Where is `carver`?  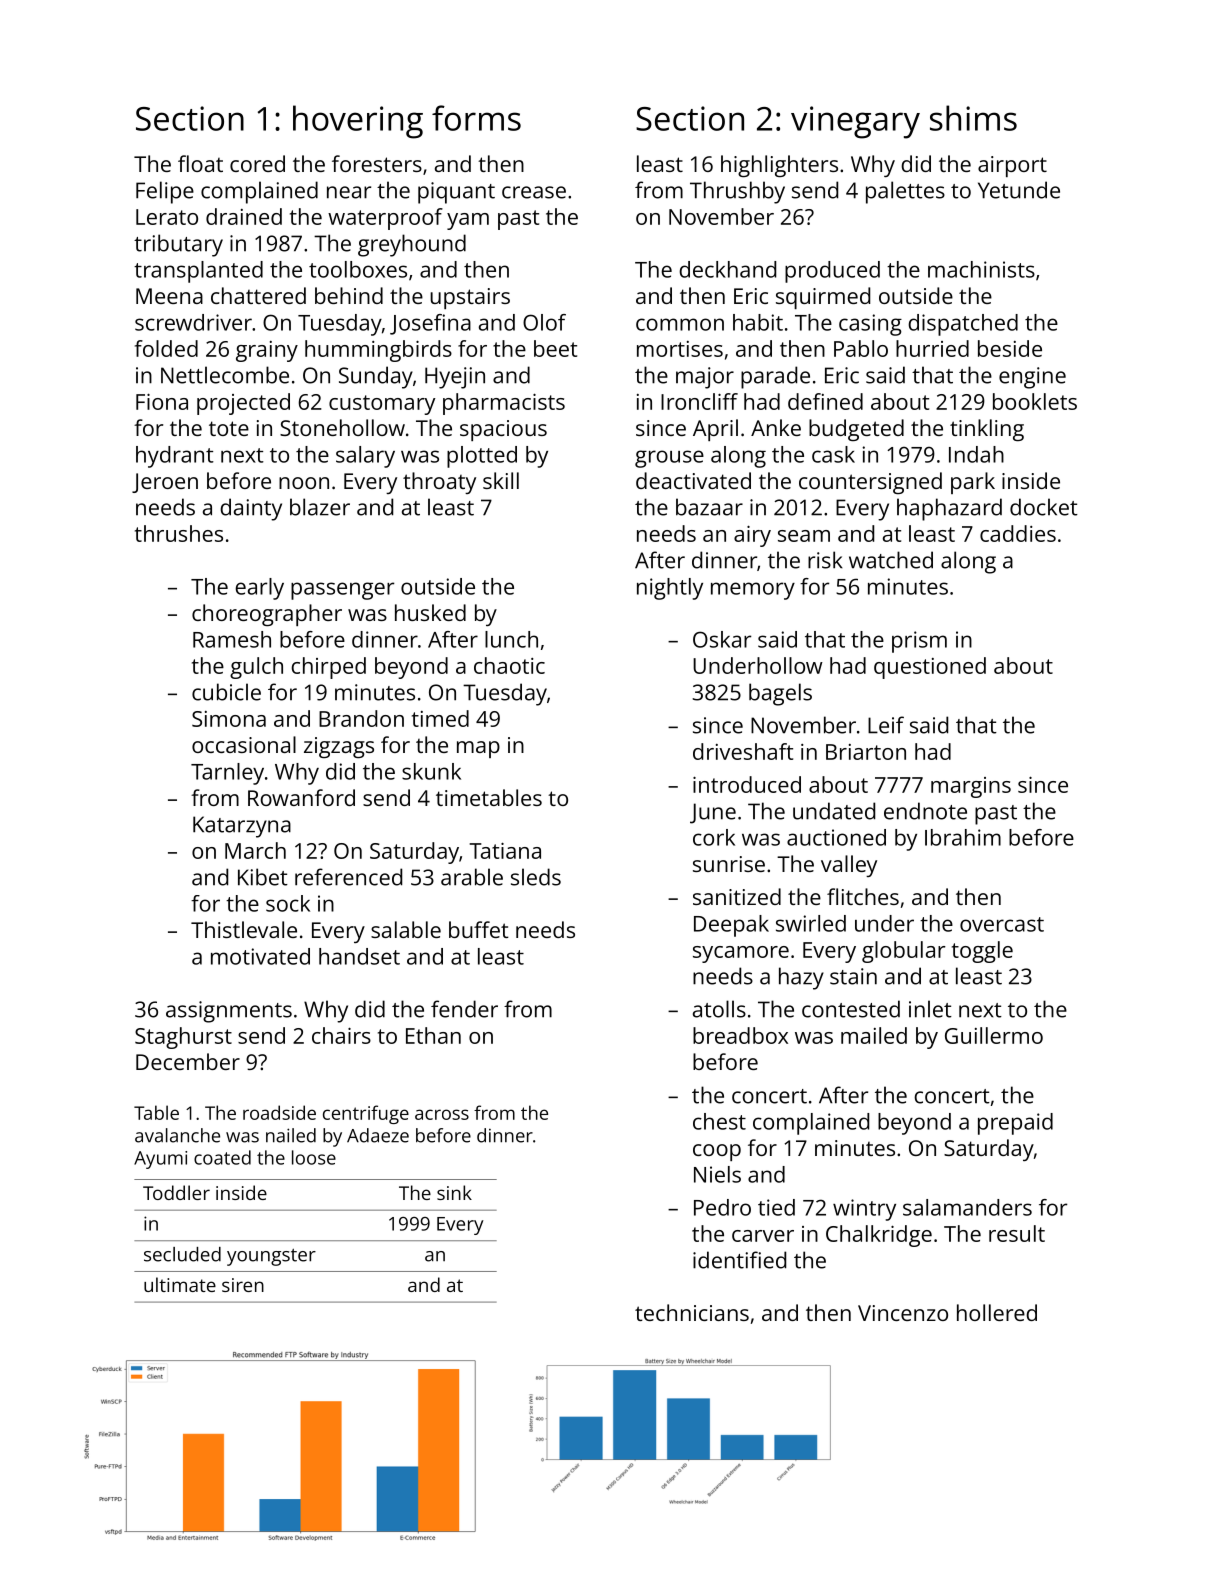
carver is located at coordinates (763, 1236).
